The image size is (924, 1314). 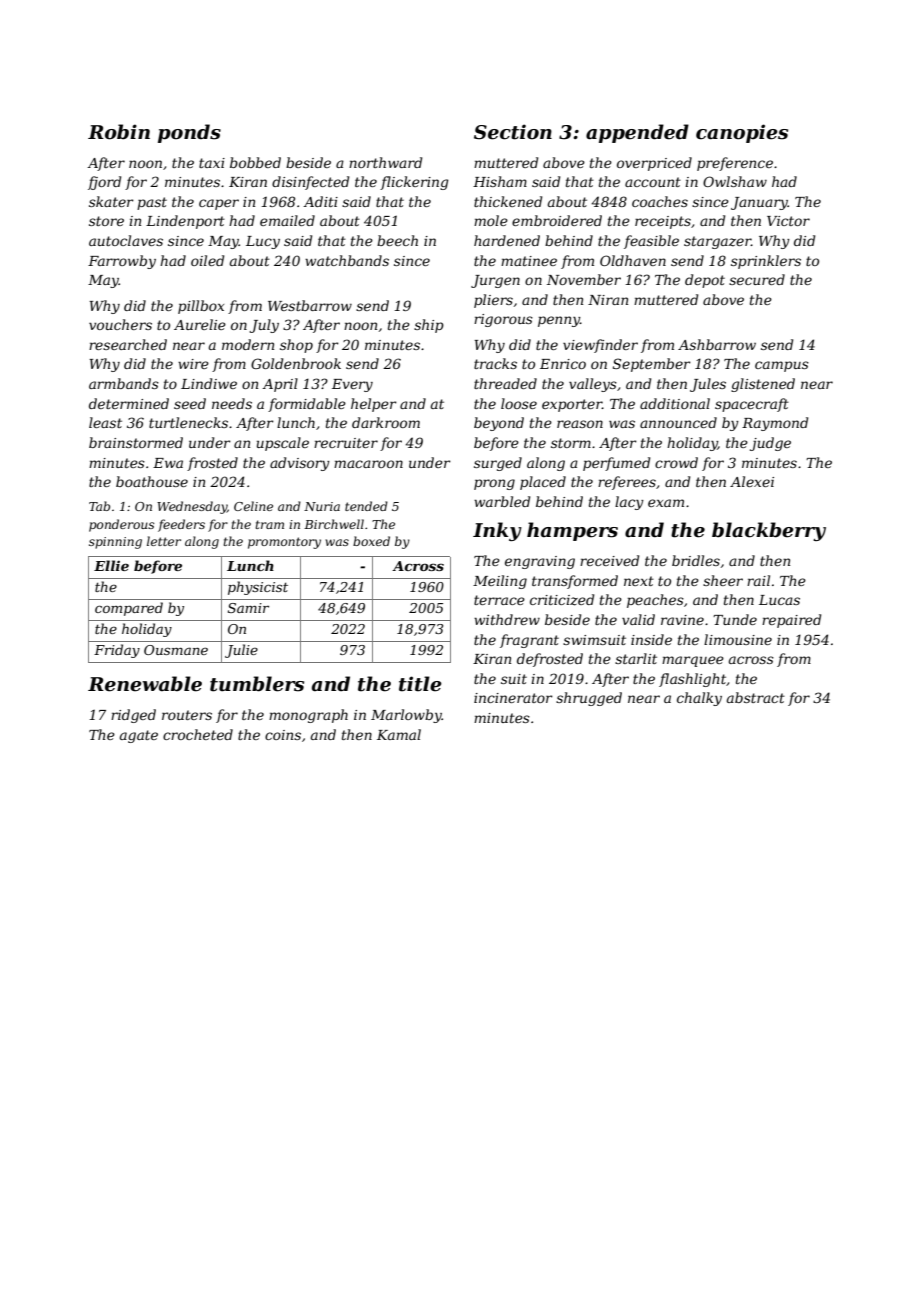 What do you see at coordinates (152, 481) in the screenshot?
I see `boathouse` at bounding box center [152, 481].
